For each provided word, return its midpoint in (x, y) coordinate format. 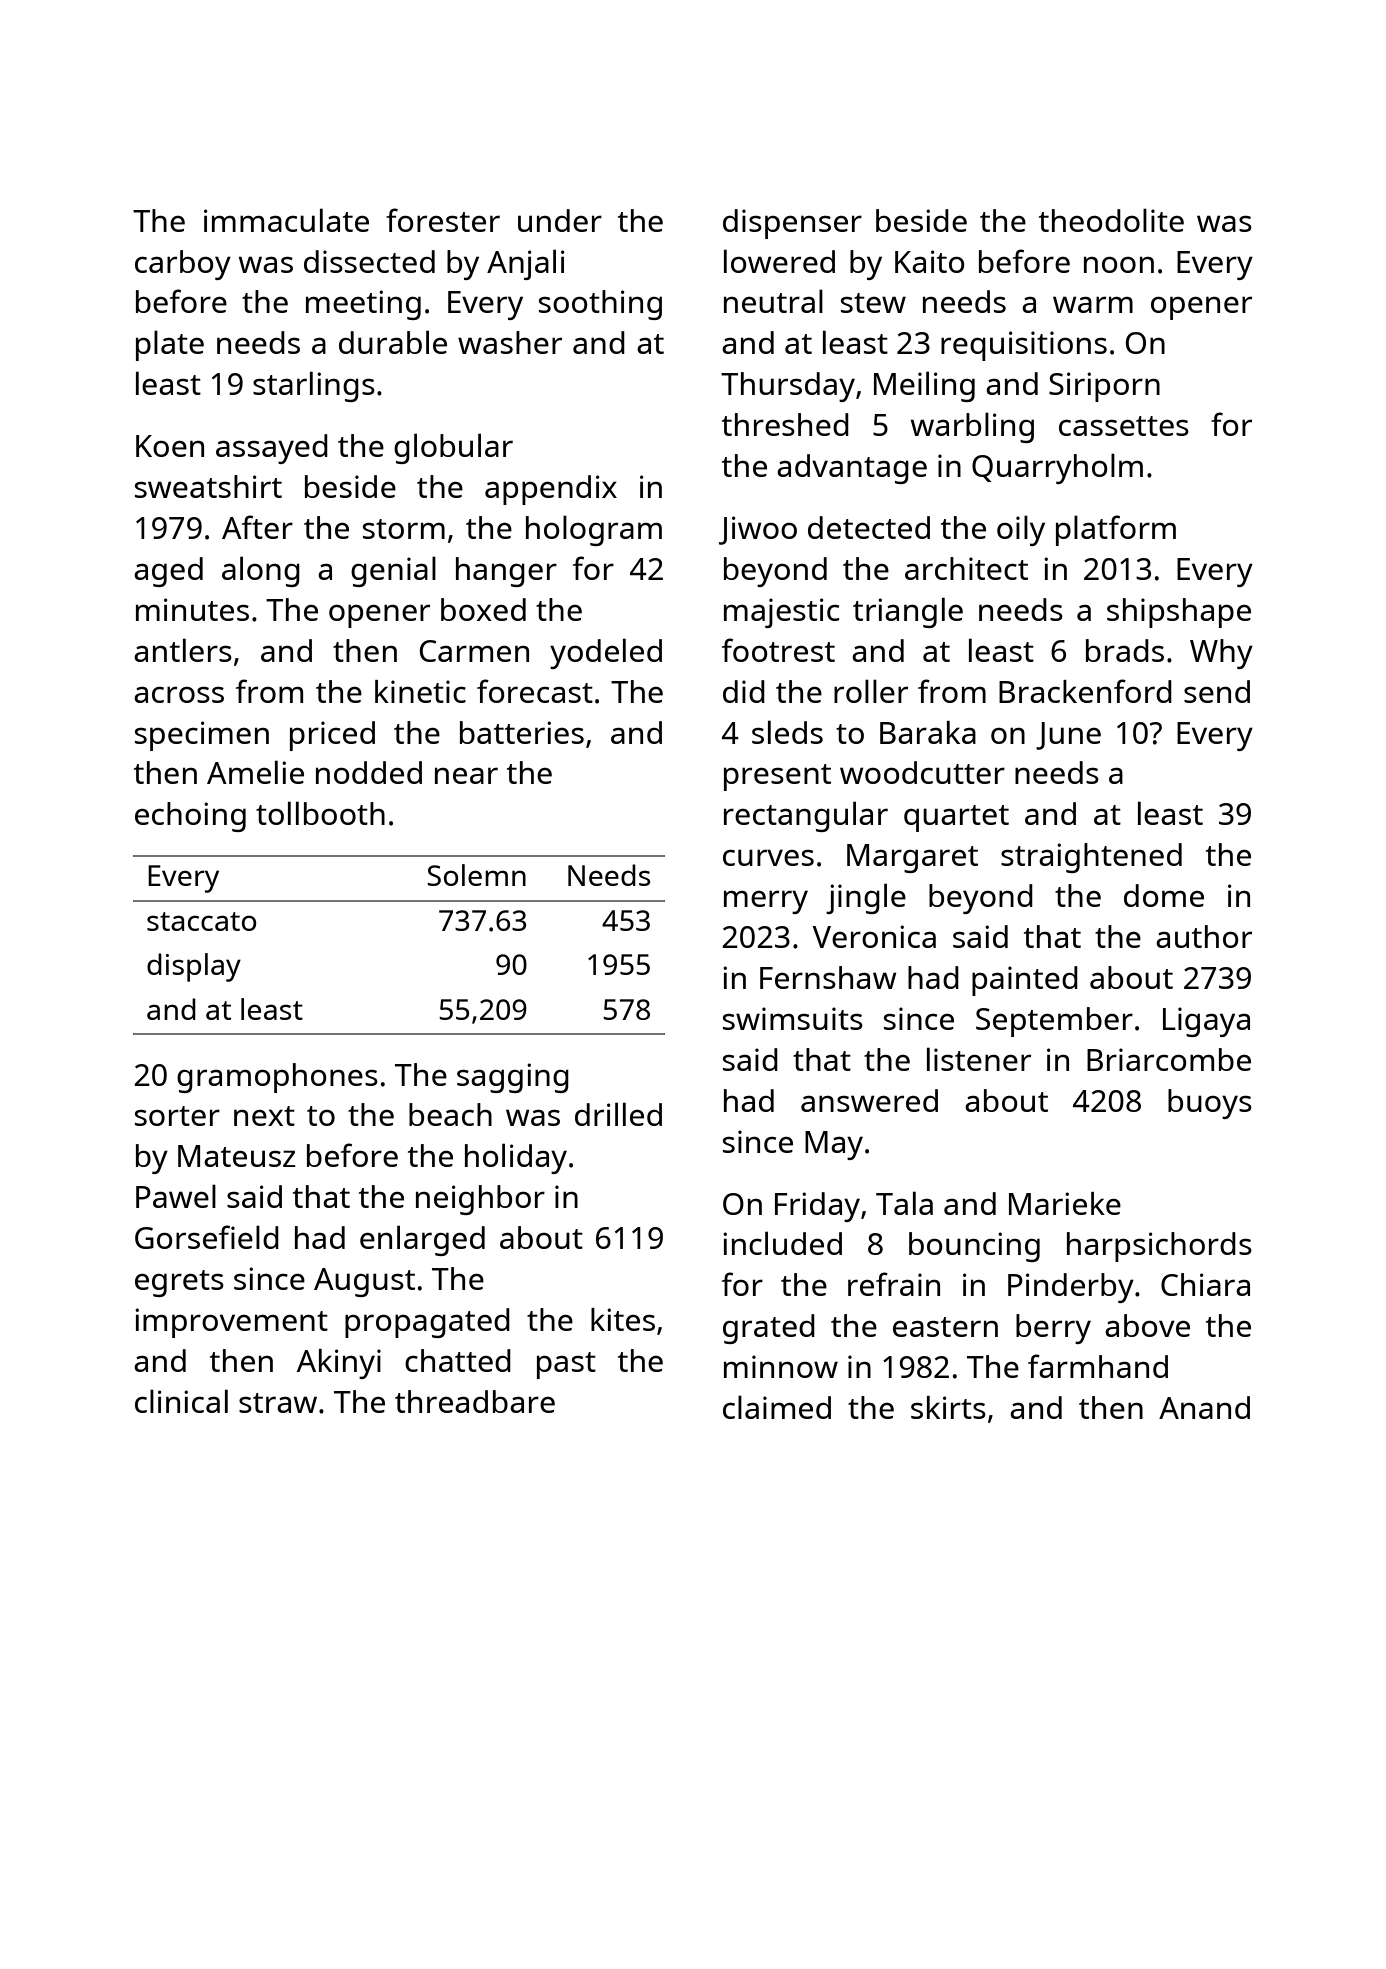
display (194, 967)
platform (1116, 530)
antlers (183, 650)
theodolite (1111, 220)
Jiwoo (758, 530)
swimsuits (793, 1018)
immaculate (286, 220)
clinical (181, 1401)
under (560, 220)
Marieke (1065, 1203)
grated (769, 1329)
